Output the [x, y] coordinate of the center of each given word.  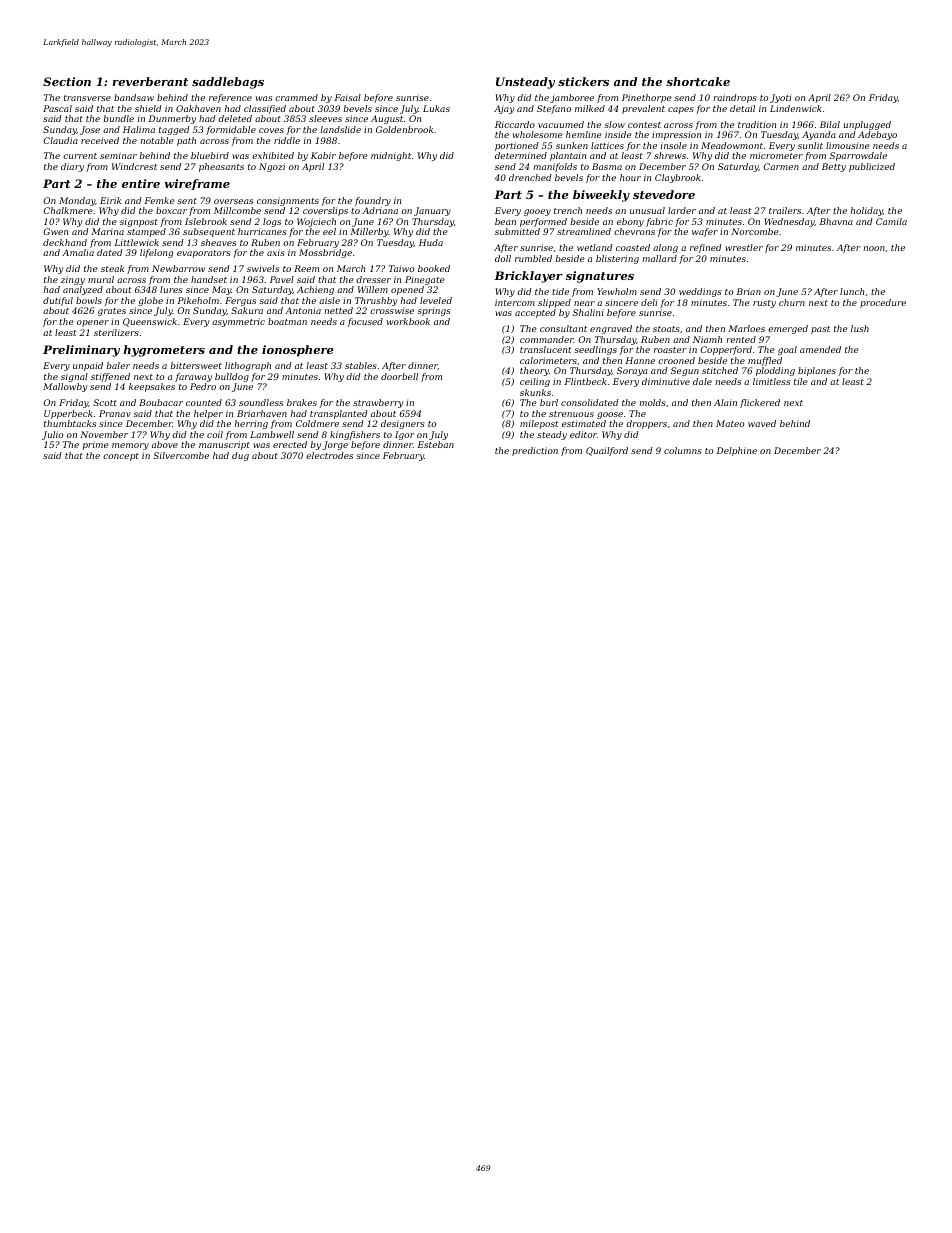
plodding [775, 371]
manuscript [224, 445]
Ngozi [272, 167]
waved [762, 423]
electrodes [329, 455]
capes [680, 110]
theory [534, 371]
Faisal [347, 97]
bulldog [232, 377]
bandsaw [134, 97]
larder [682, 210]
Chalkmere [68, 210]
